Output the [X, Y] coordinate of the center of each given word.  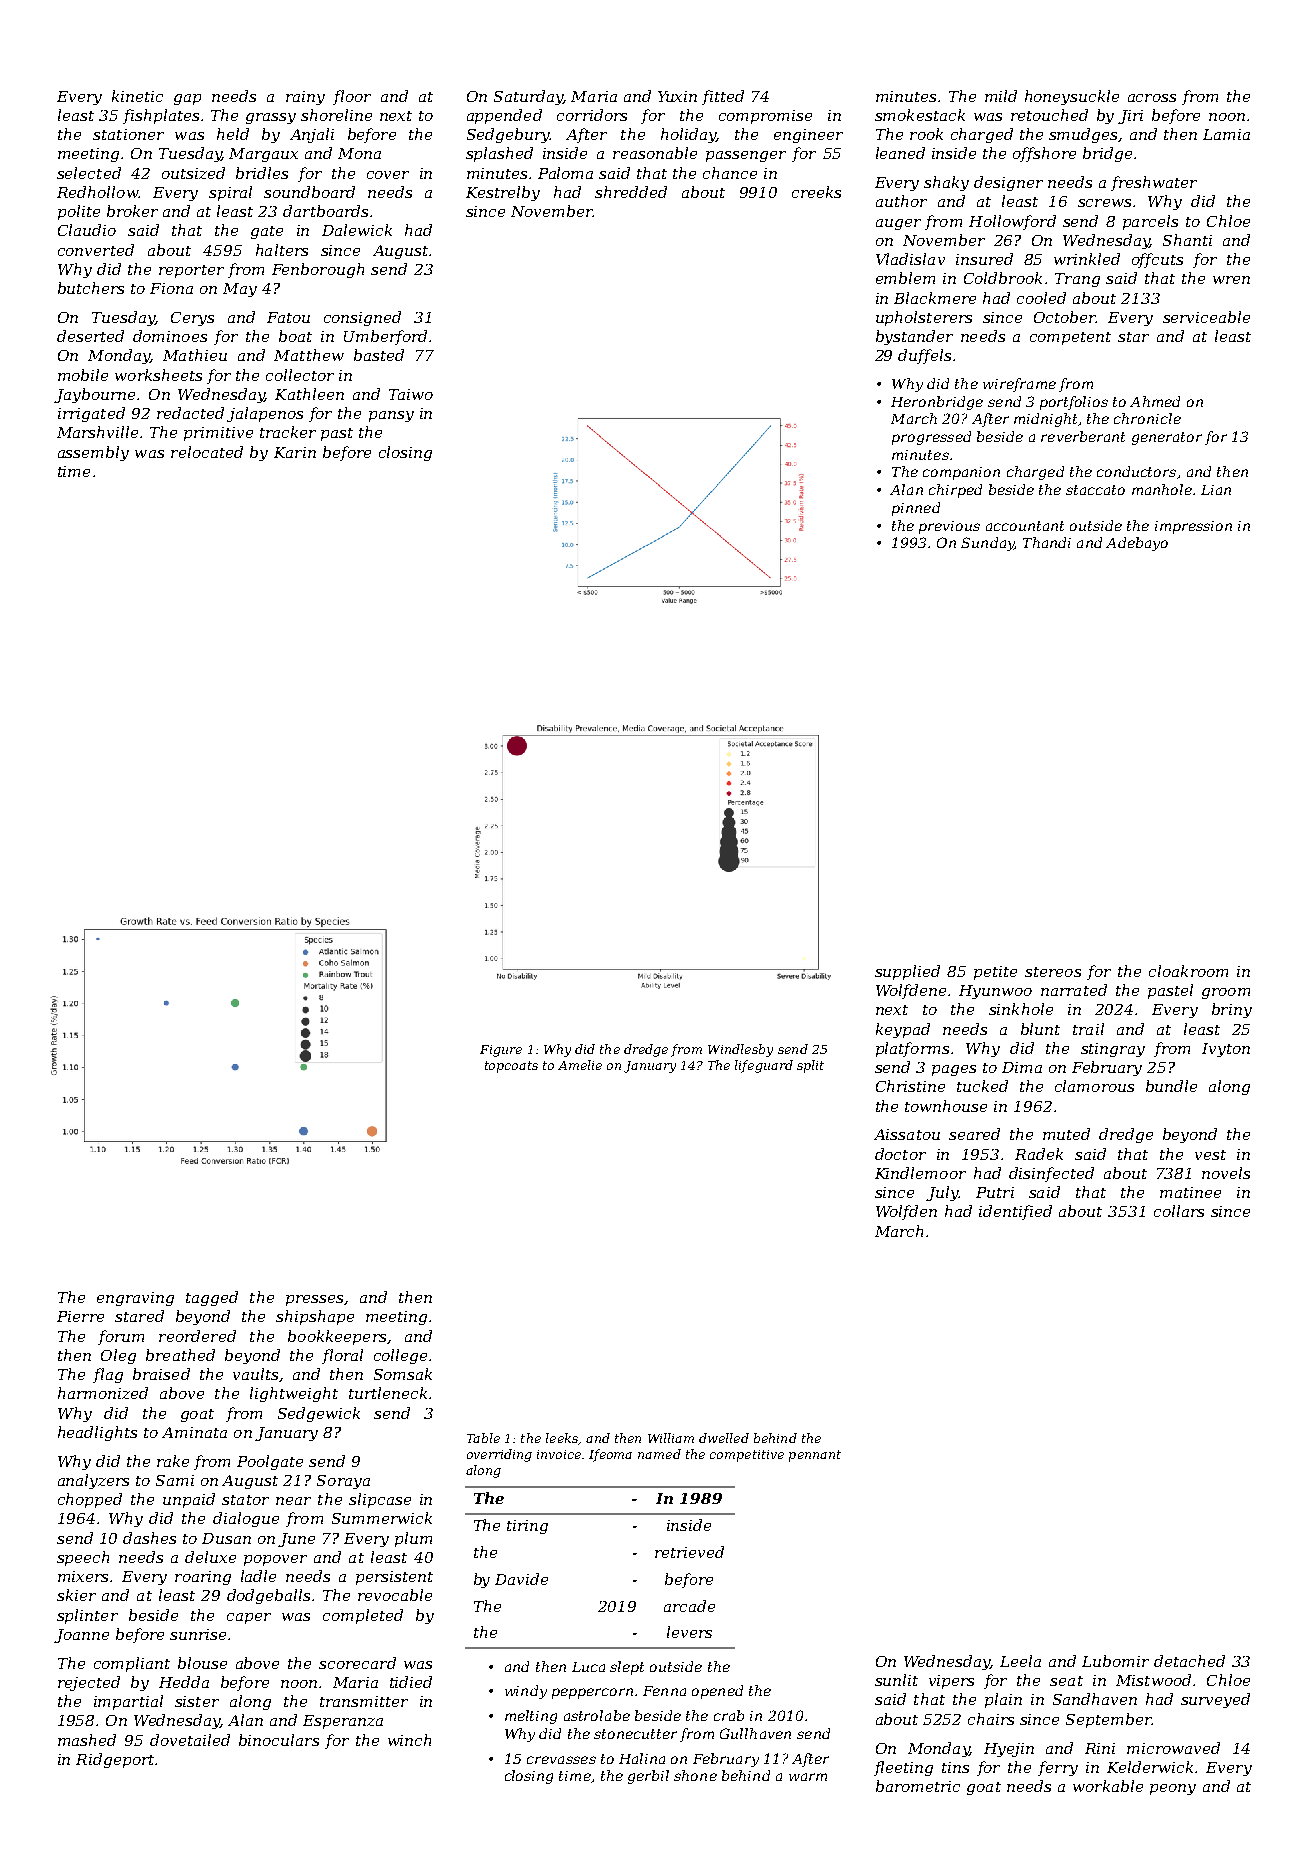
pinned [916, 509]
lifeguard [764, 1066]
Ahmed [1155, 401]
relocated [207, 452]
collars [1179, 1211]
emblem [905, 278]
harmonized [103, 1393]
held [233, 134]
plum [413, 1539]
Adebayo [1137, 544]
